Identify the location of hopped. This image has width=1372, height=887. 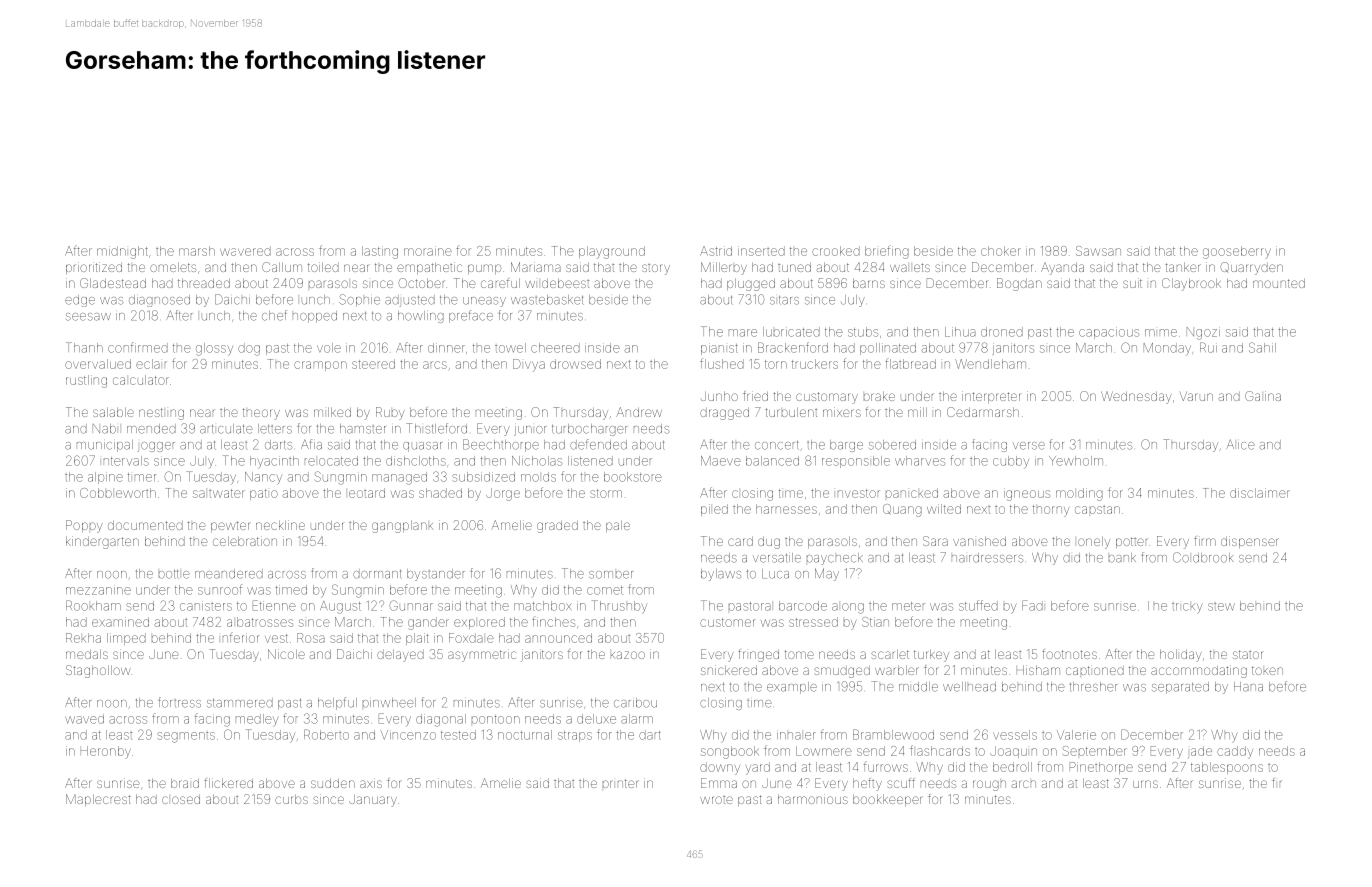
(315, 317).
